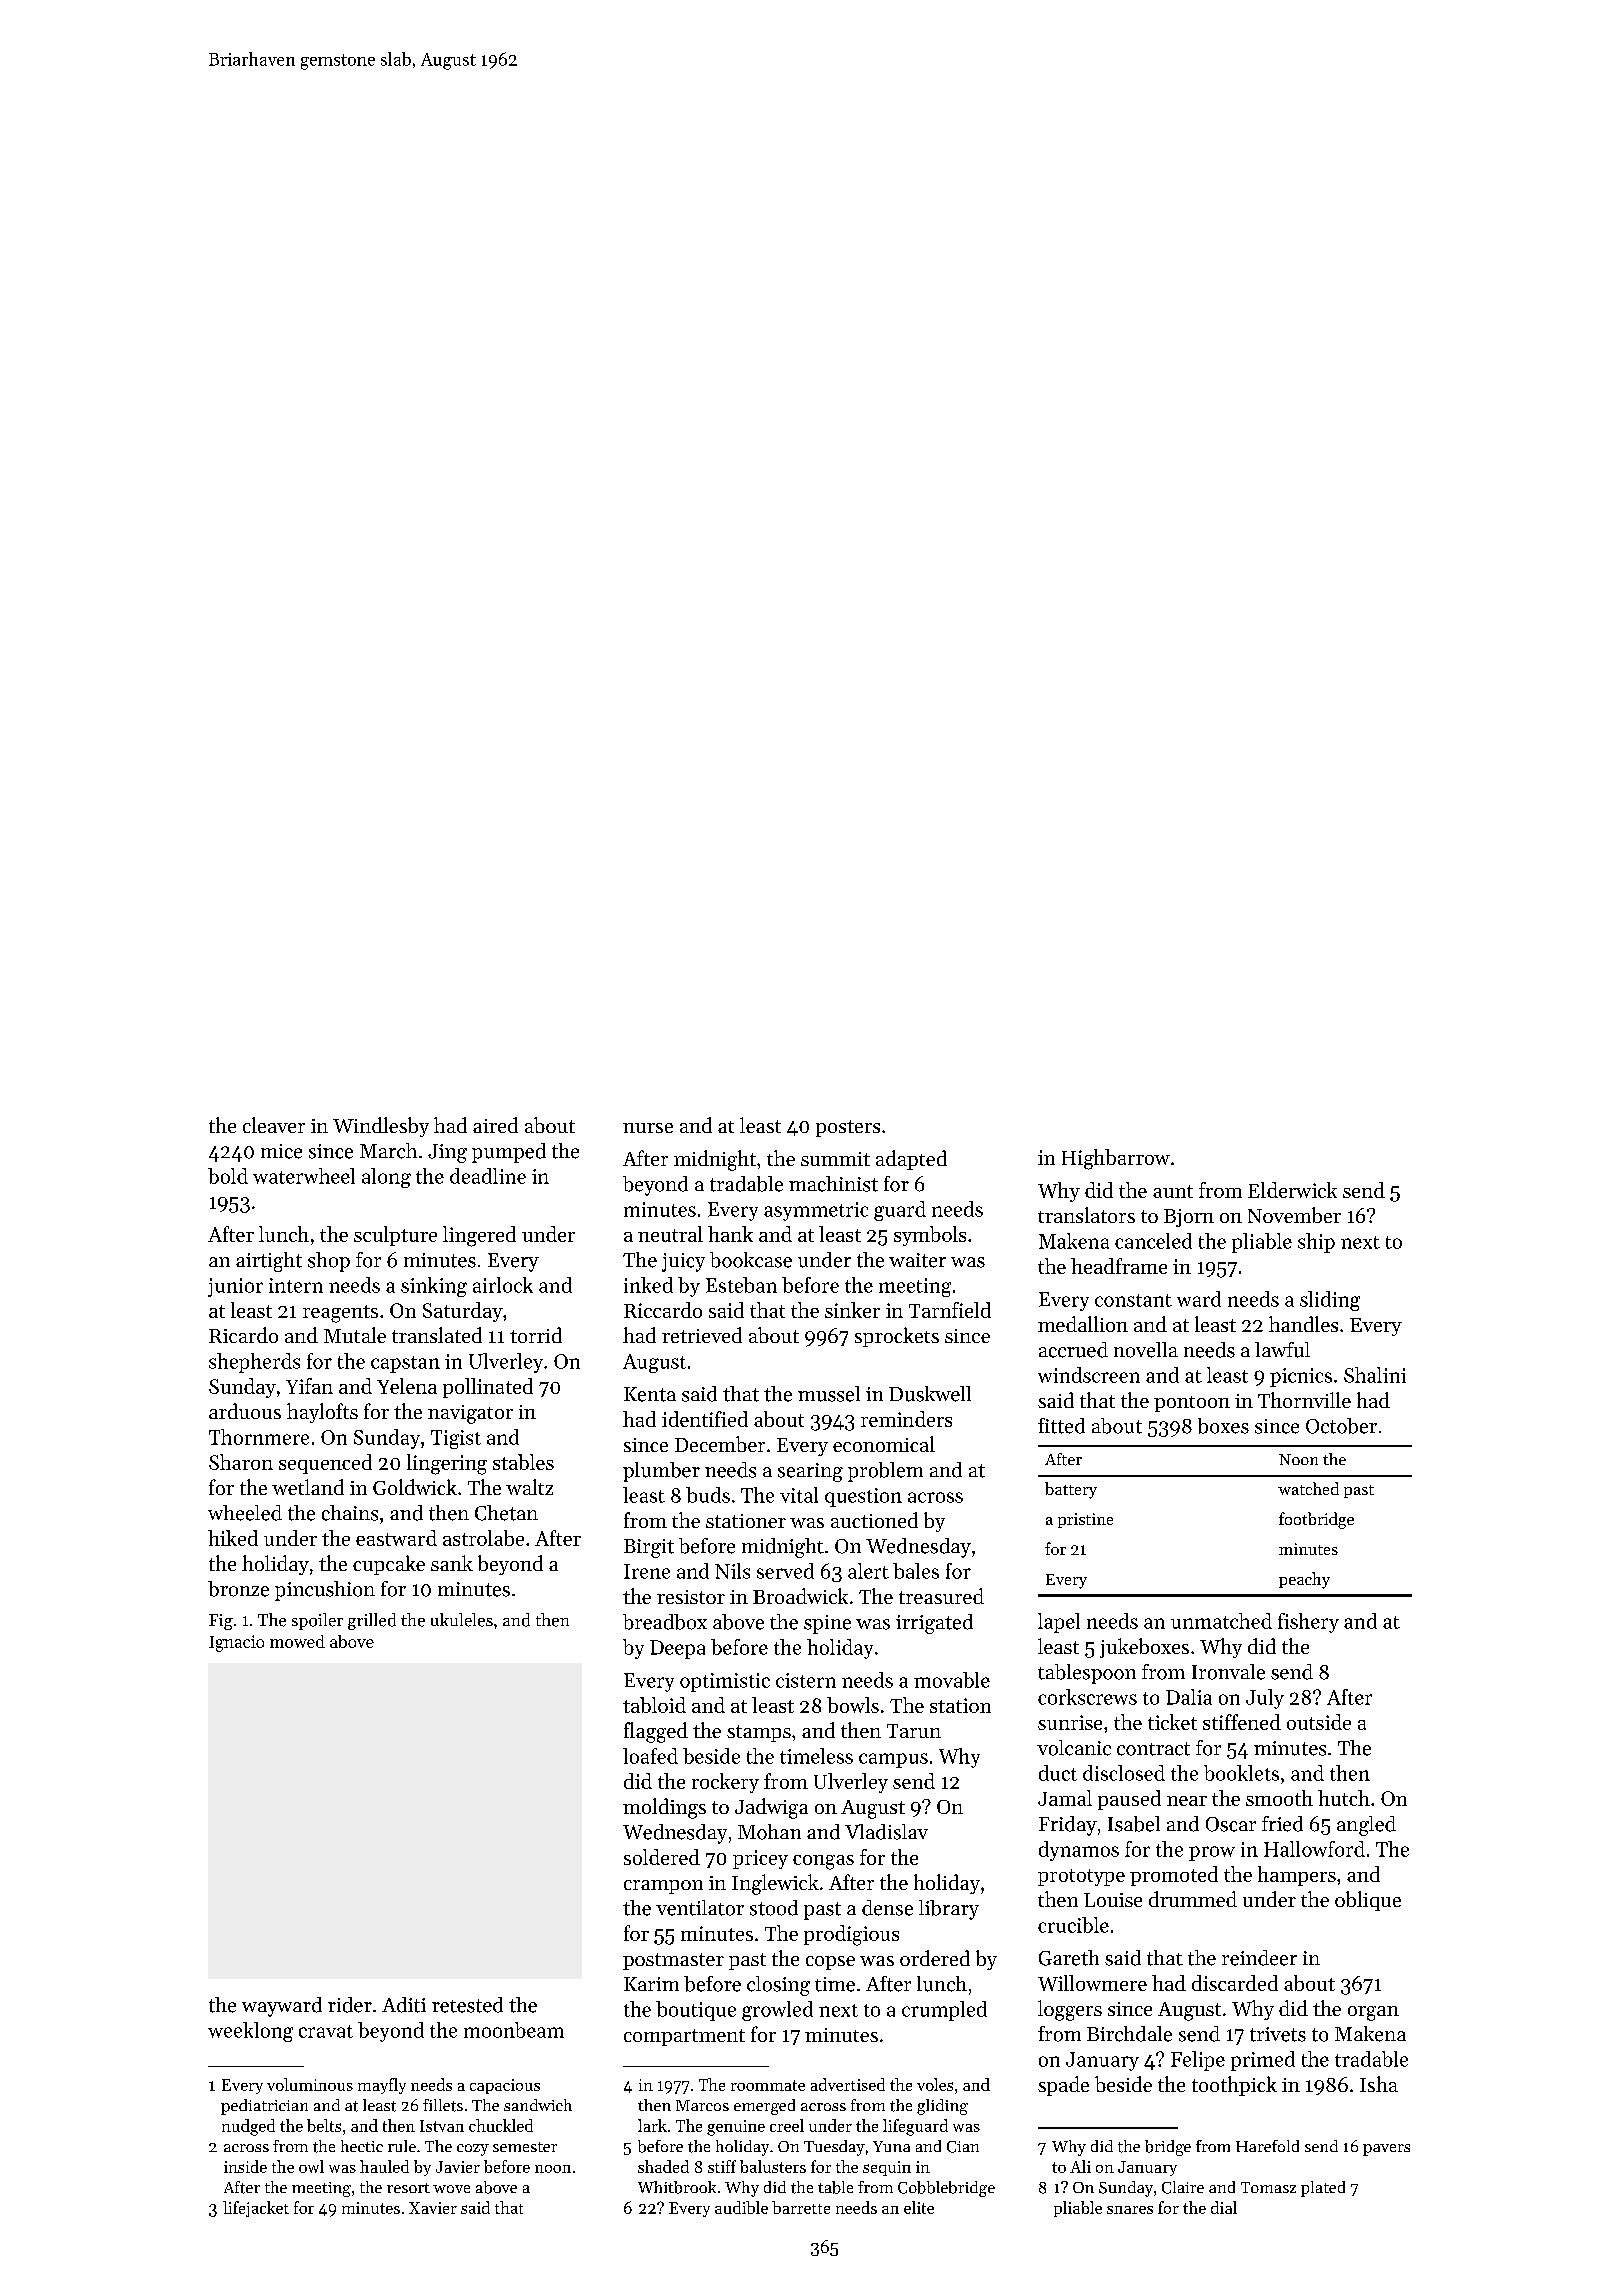 The height and width of the screenshot is (2292, 1620). I want to click on pollinated, so click(488, 1388).
